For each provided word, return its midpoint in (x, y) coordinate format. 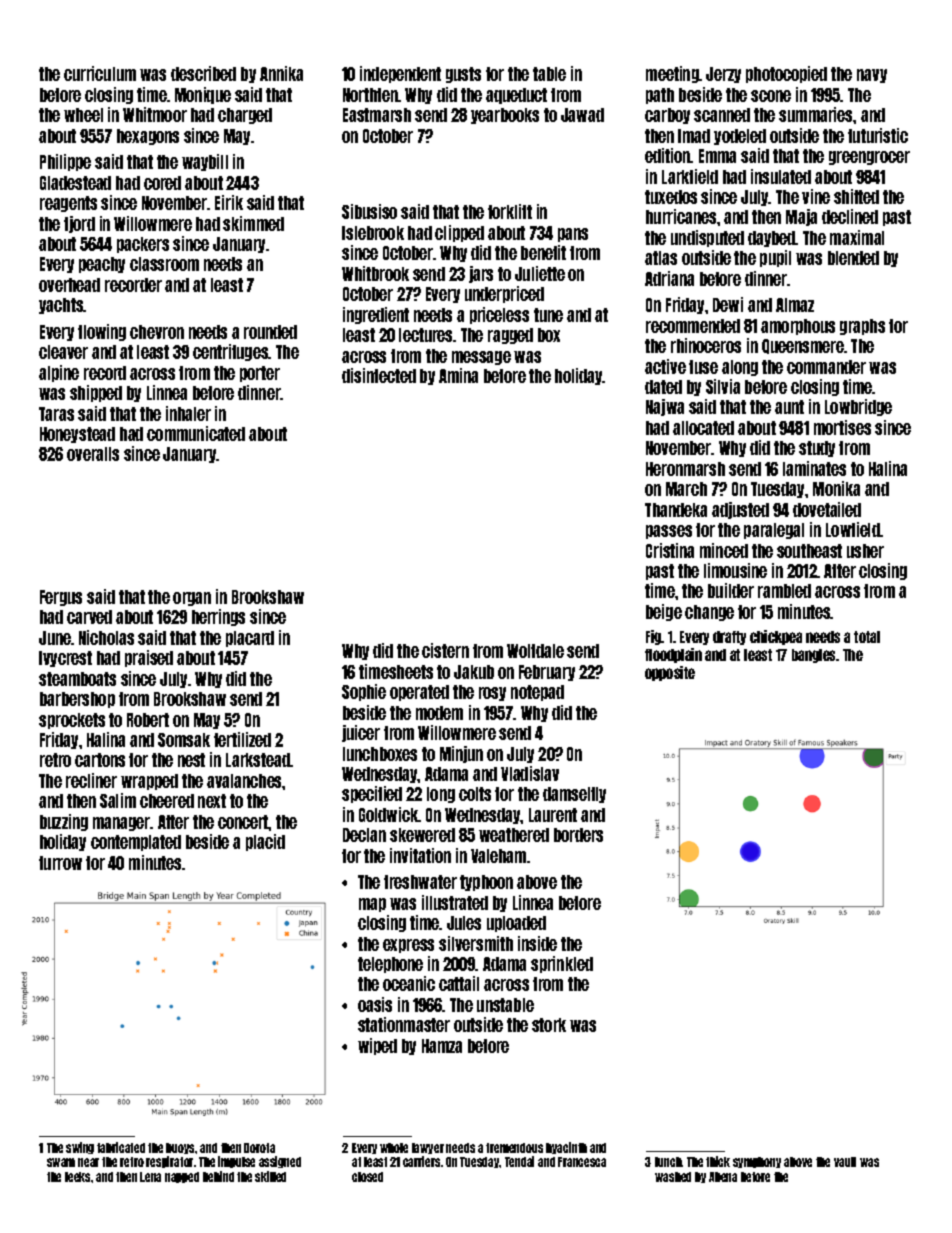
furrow (60, 863)
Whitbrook (375, 273)
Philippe (65, 162)
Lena (150, 1177)
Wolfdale (535, 651)
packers (143, 245)
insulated (781, 176)
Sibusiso (369, 211)
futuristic (878, 135)
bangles (814, 656)
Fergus (61, 598)
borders (578, 835)
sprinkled (562, 964)
